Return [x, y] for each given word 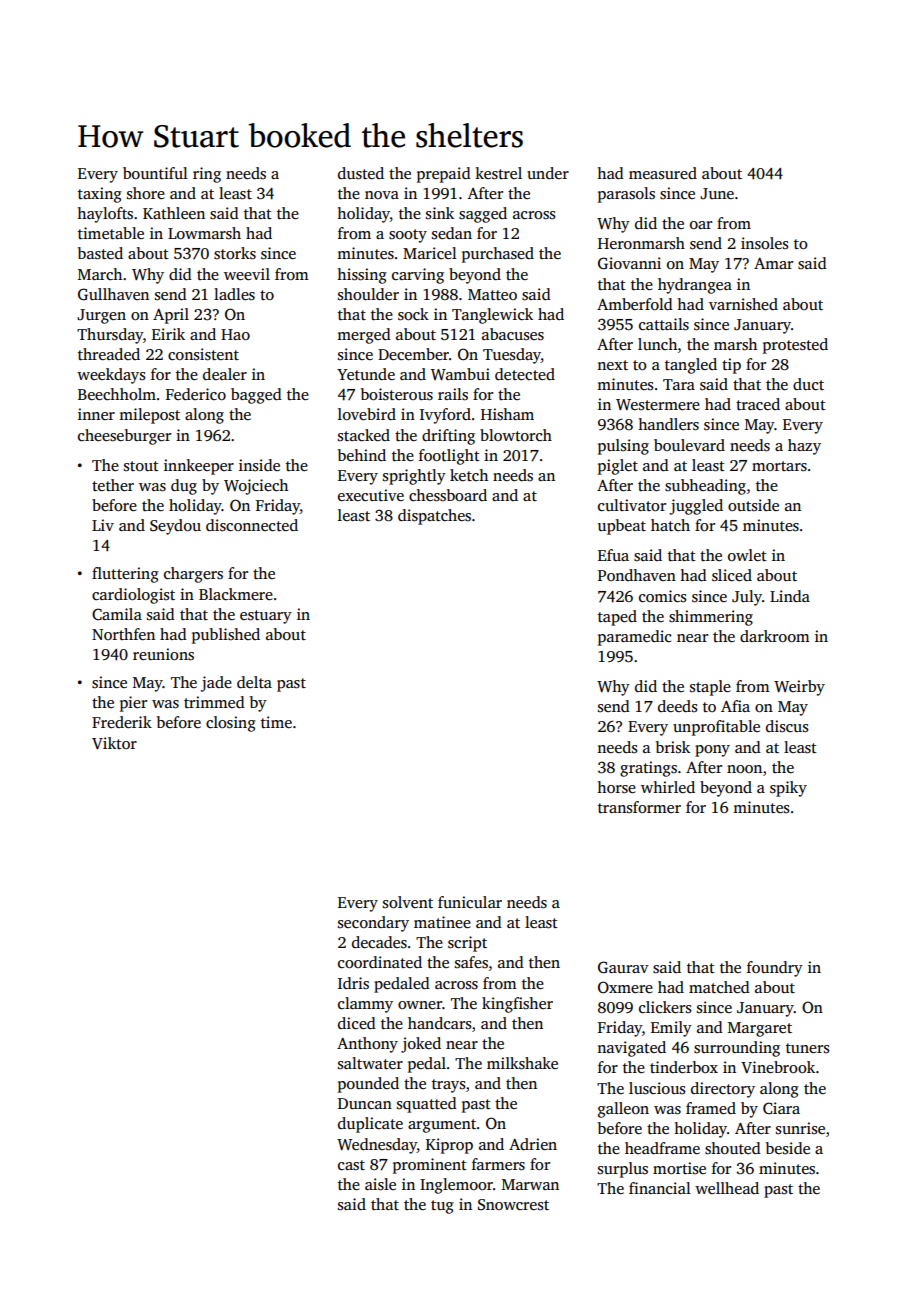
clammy [365, 1005]
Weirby [799, 688]
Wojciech [256, 487]
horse [616, 787]
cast [351, 1165]
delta [254, 682]
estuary [266, 617]
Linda [790, 596]
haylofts [105, 215]
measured [663, 173]
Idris [353, 983]
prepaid [444, 175]
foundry [775, 969]
